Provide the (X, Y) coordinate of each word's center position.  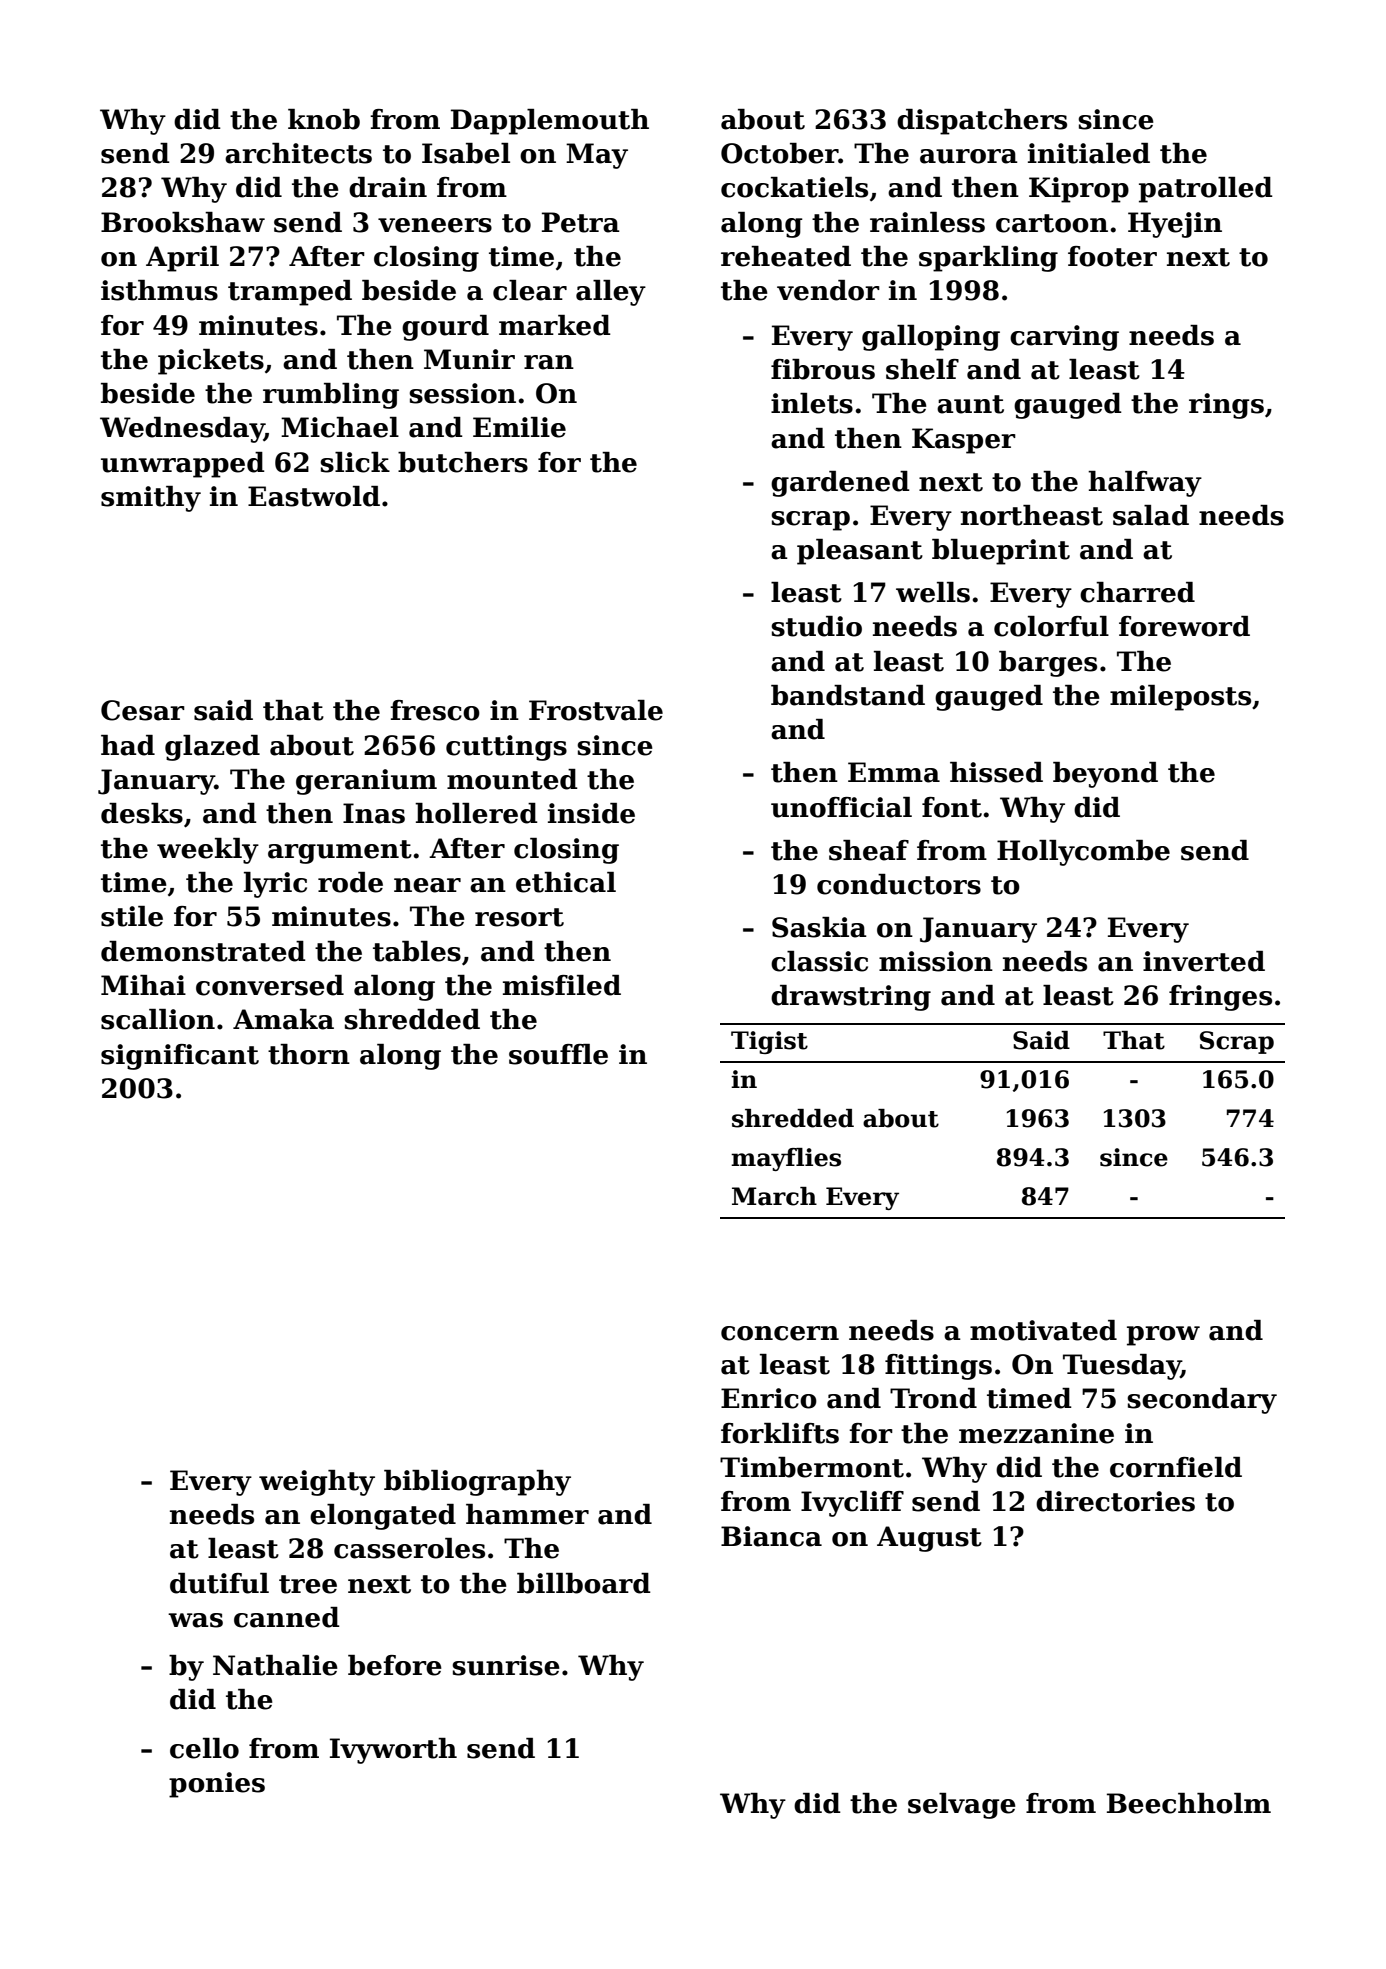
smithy (151, 499)
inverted (1204, 961)
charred (1137, 592)
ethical (566, 882)
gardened (840, 484)
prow (1163, 1336)
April (182, 259)
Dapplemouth (550, 122)
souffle (558, 1054)
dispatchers (982, 122)
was (195, 1620)
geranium (366, 782)
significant (180, 1057)
